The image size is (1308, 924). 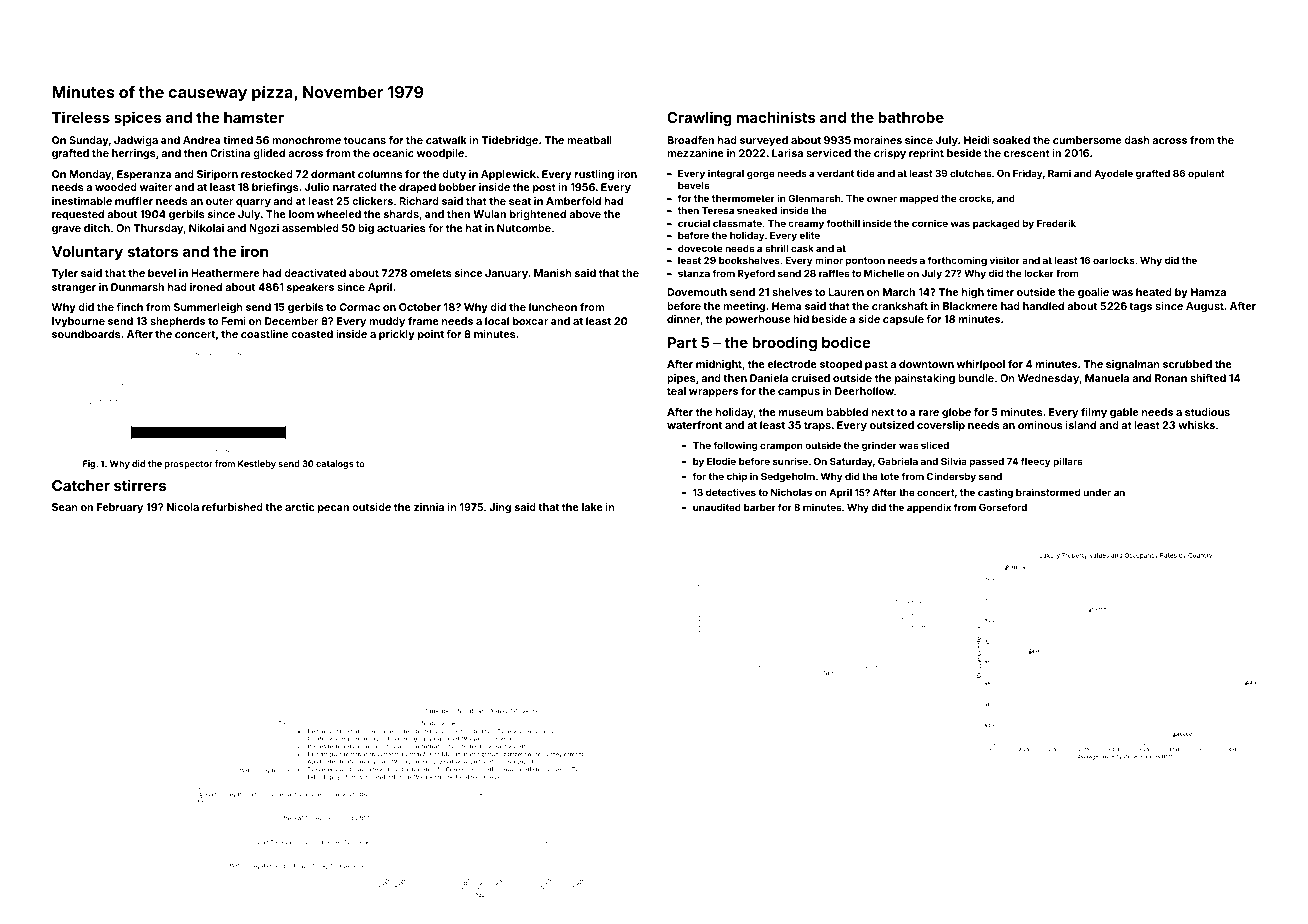 What do you see at coordinates (699, 118) in the screenshot?
I see `Crawling` at bounding box center [699, 118].
